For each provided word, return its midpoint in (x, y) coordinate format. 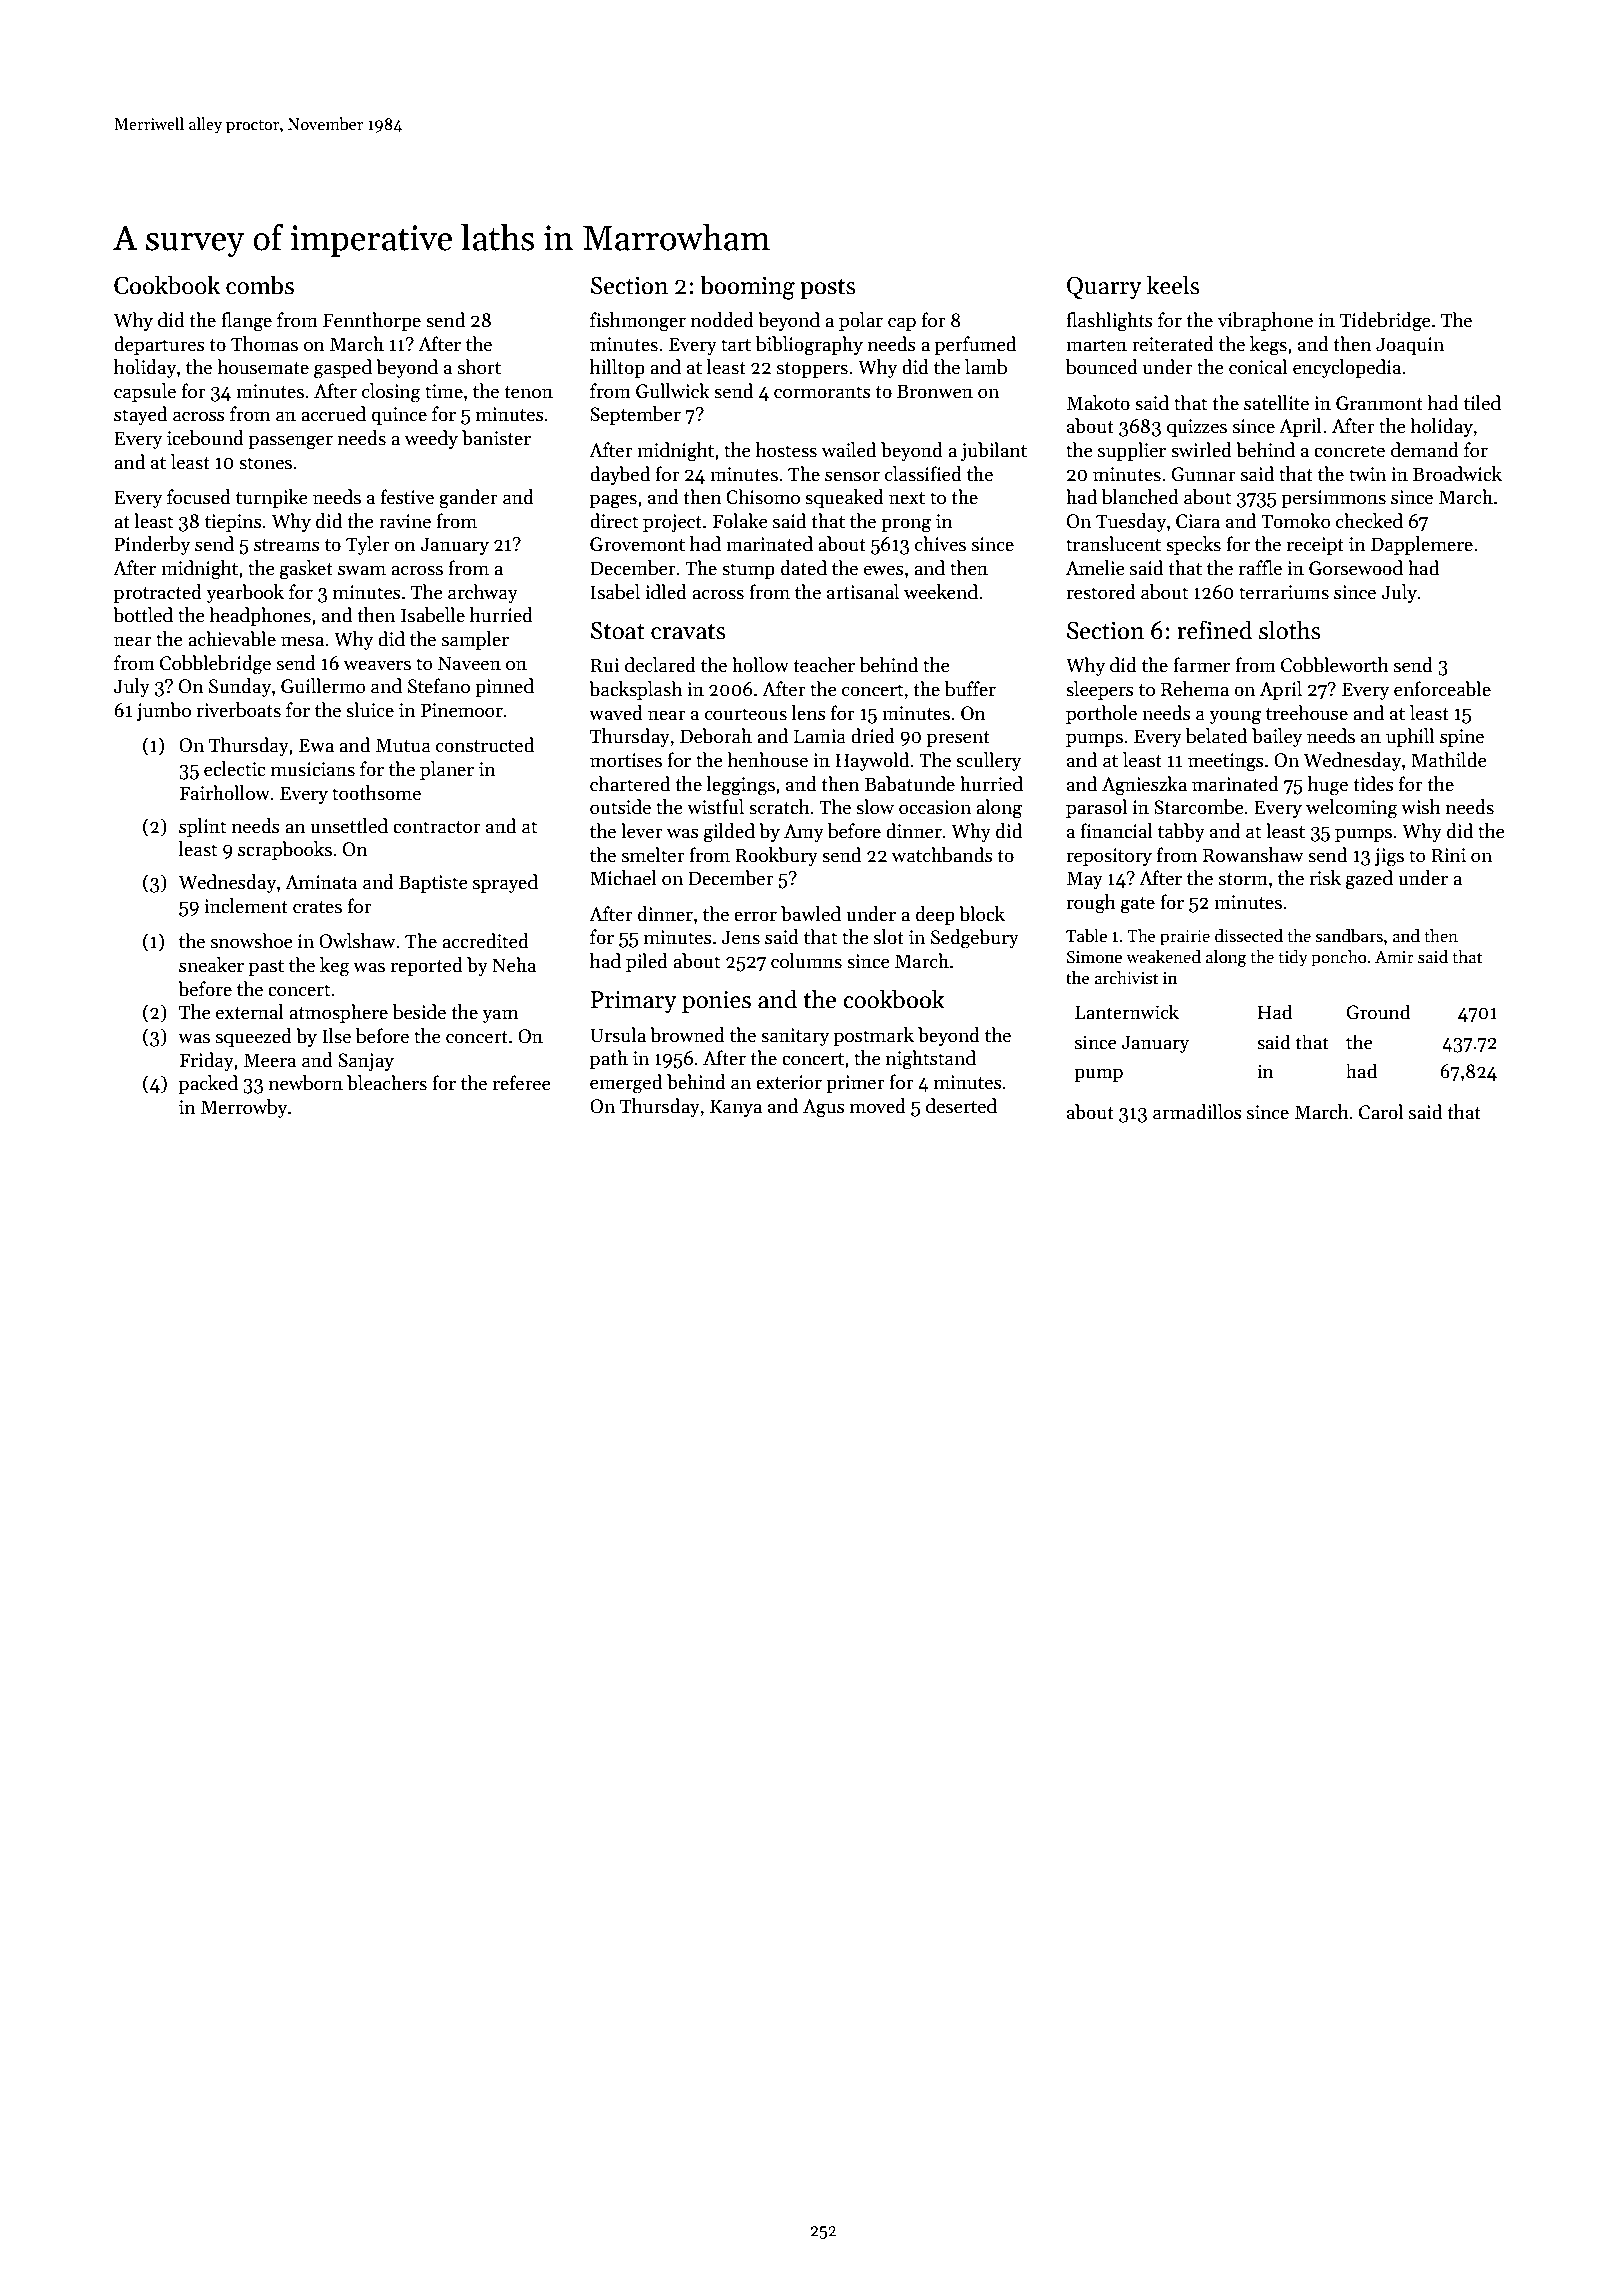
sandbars (1349, 936)
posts (828, 289)
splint (202, 827)
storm (1243, 879)
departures (159, 345)
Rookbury (776, 856)
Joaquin (1410, 346)
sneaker (211, 965)
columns (806, 961)
